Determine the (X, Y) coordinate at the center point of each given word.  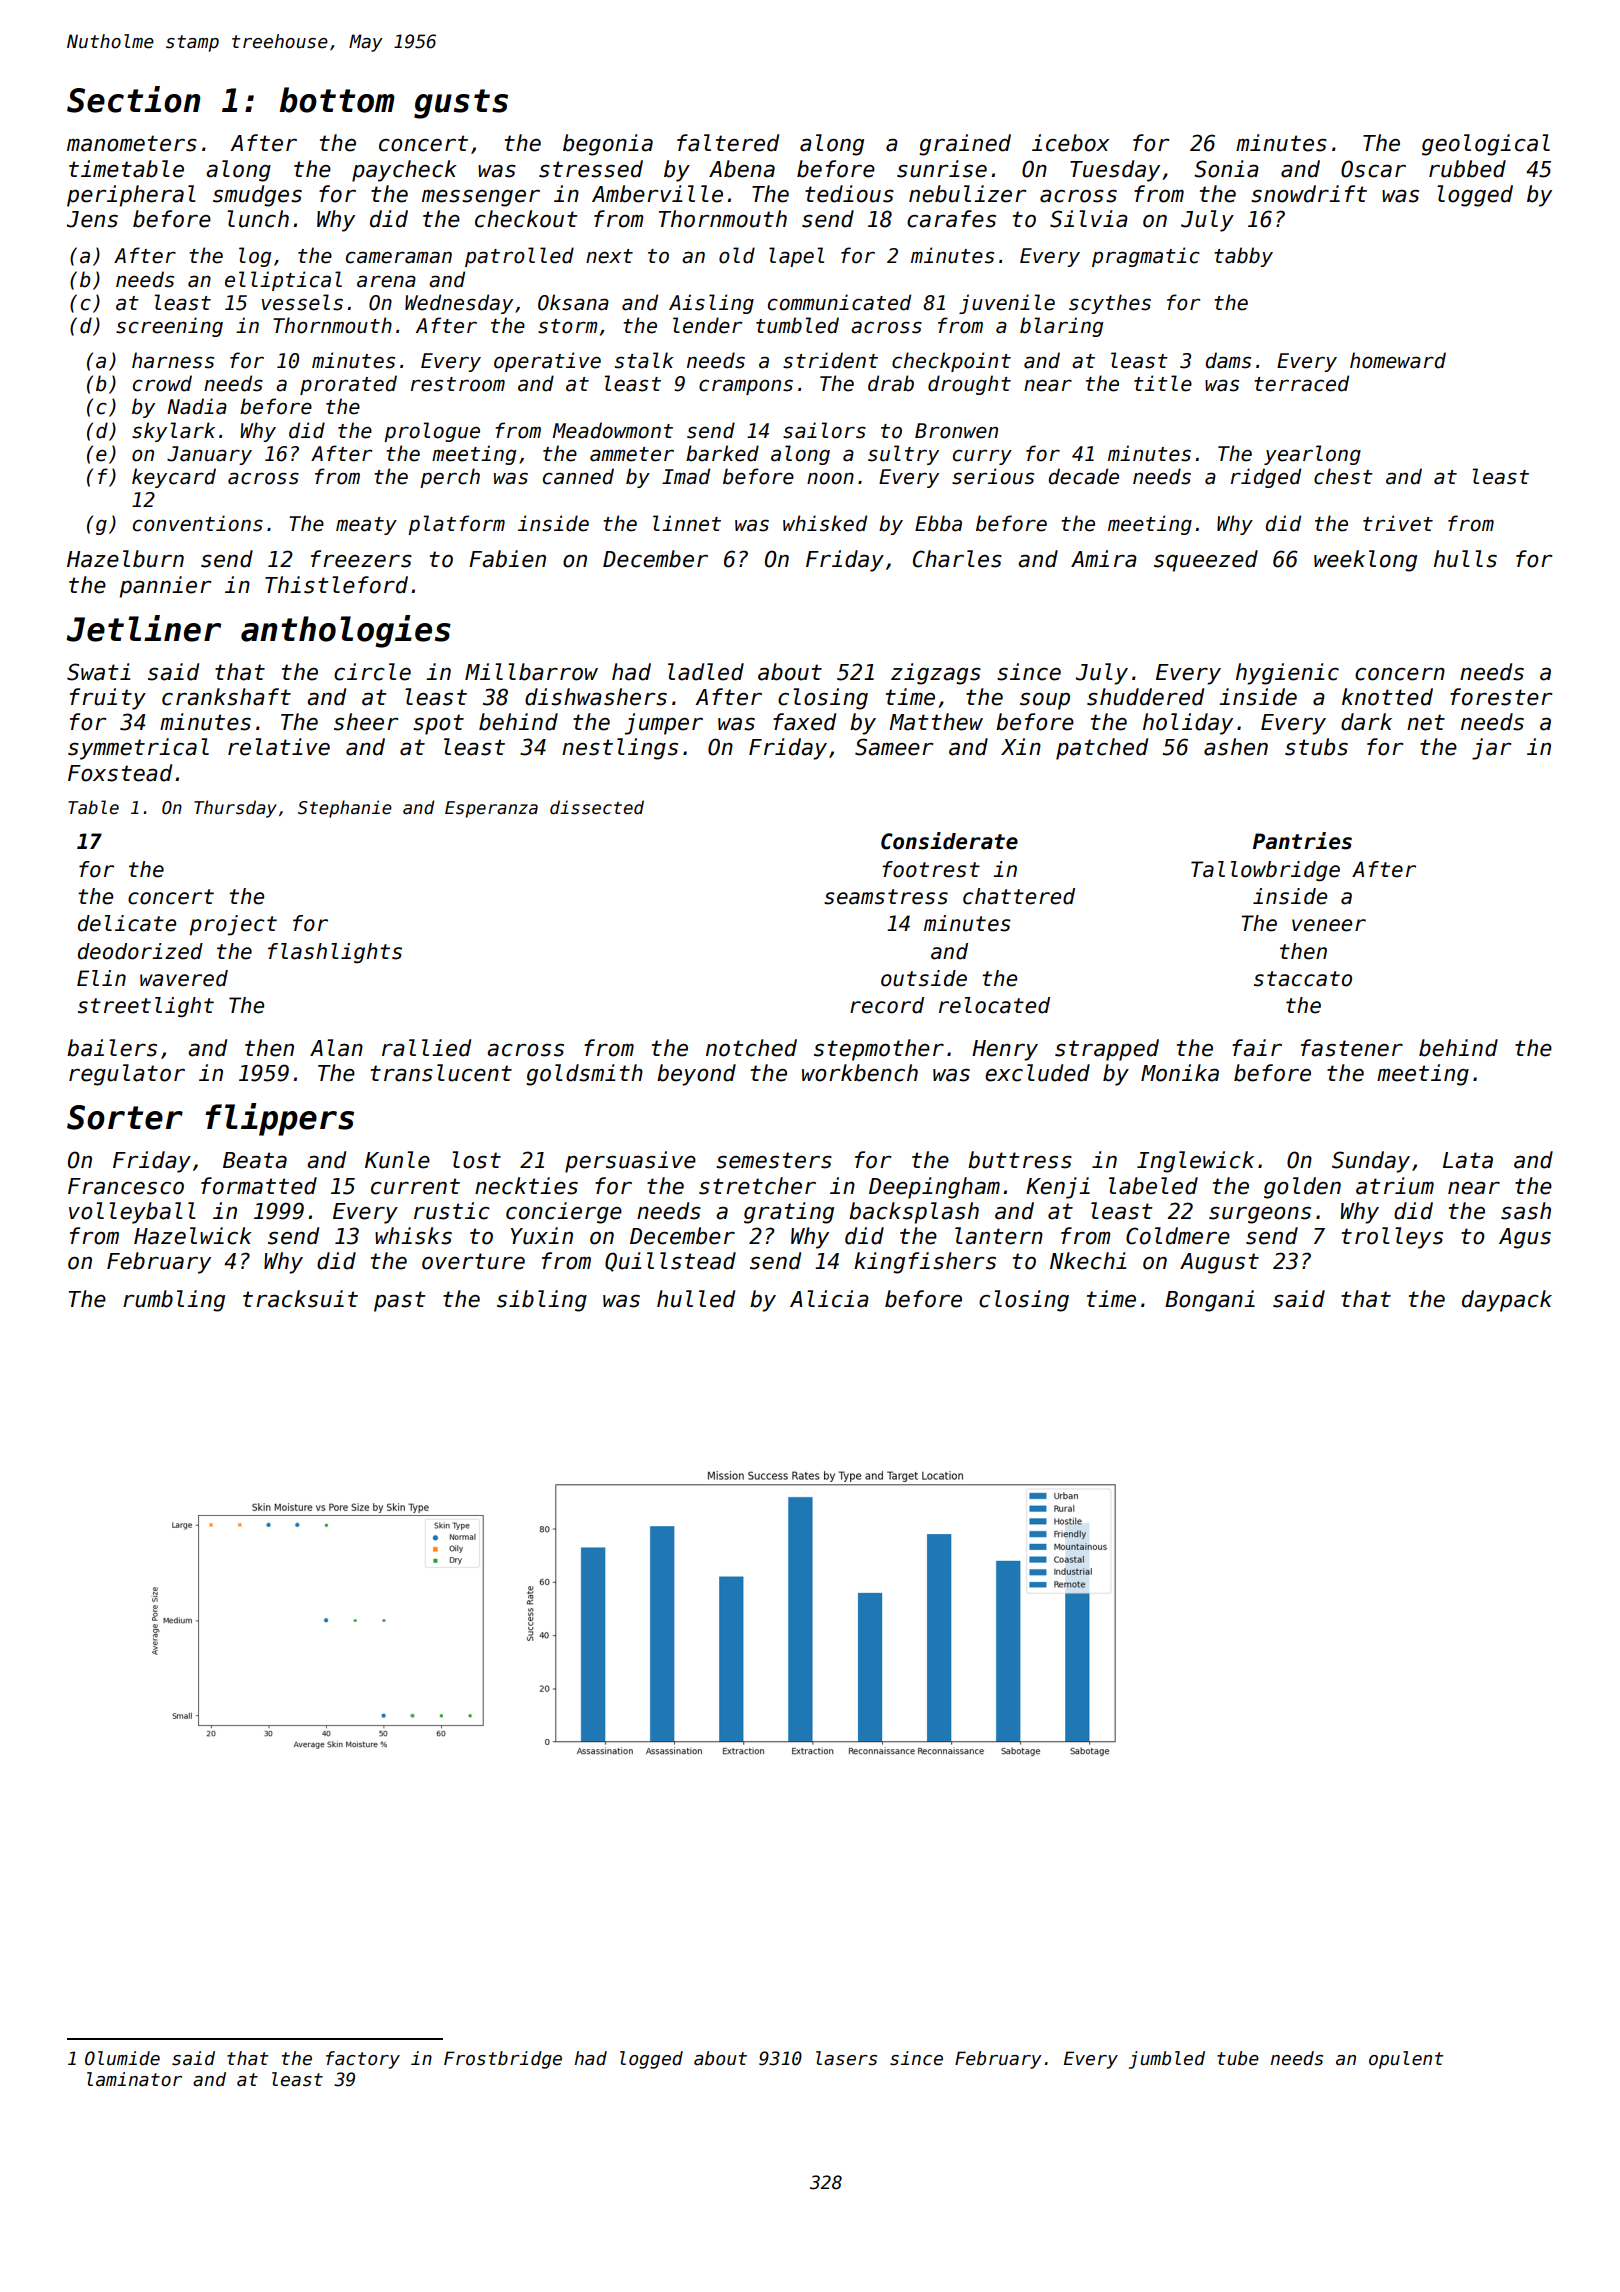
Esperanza (491, 809)
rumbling (174, 1301)
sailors (824, 430)
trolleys (1392, 1238)
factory (363, 2060)
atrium (1395, 1186)
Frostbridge (503, 2060)
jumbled (1167, 2060)
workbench (860, 1073)
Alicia (829, 1299)
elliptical (283, 281)
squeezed (1206, 561)
